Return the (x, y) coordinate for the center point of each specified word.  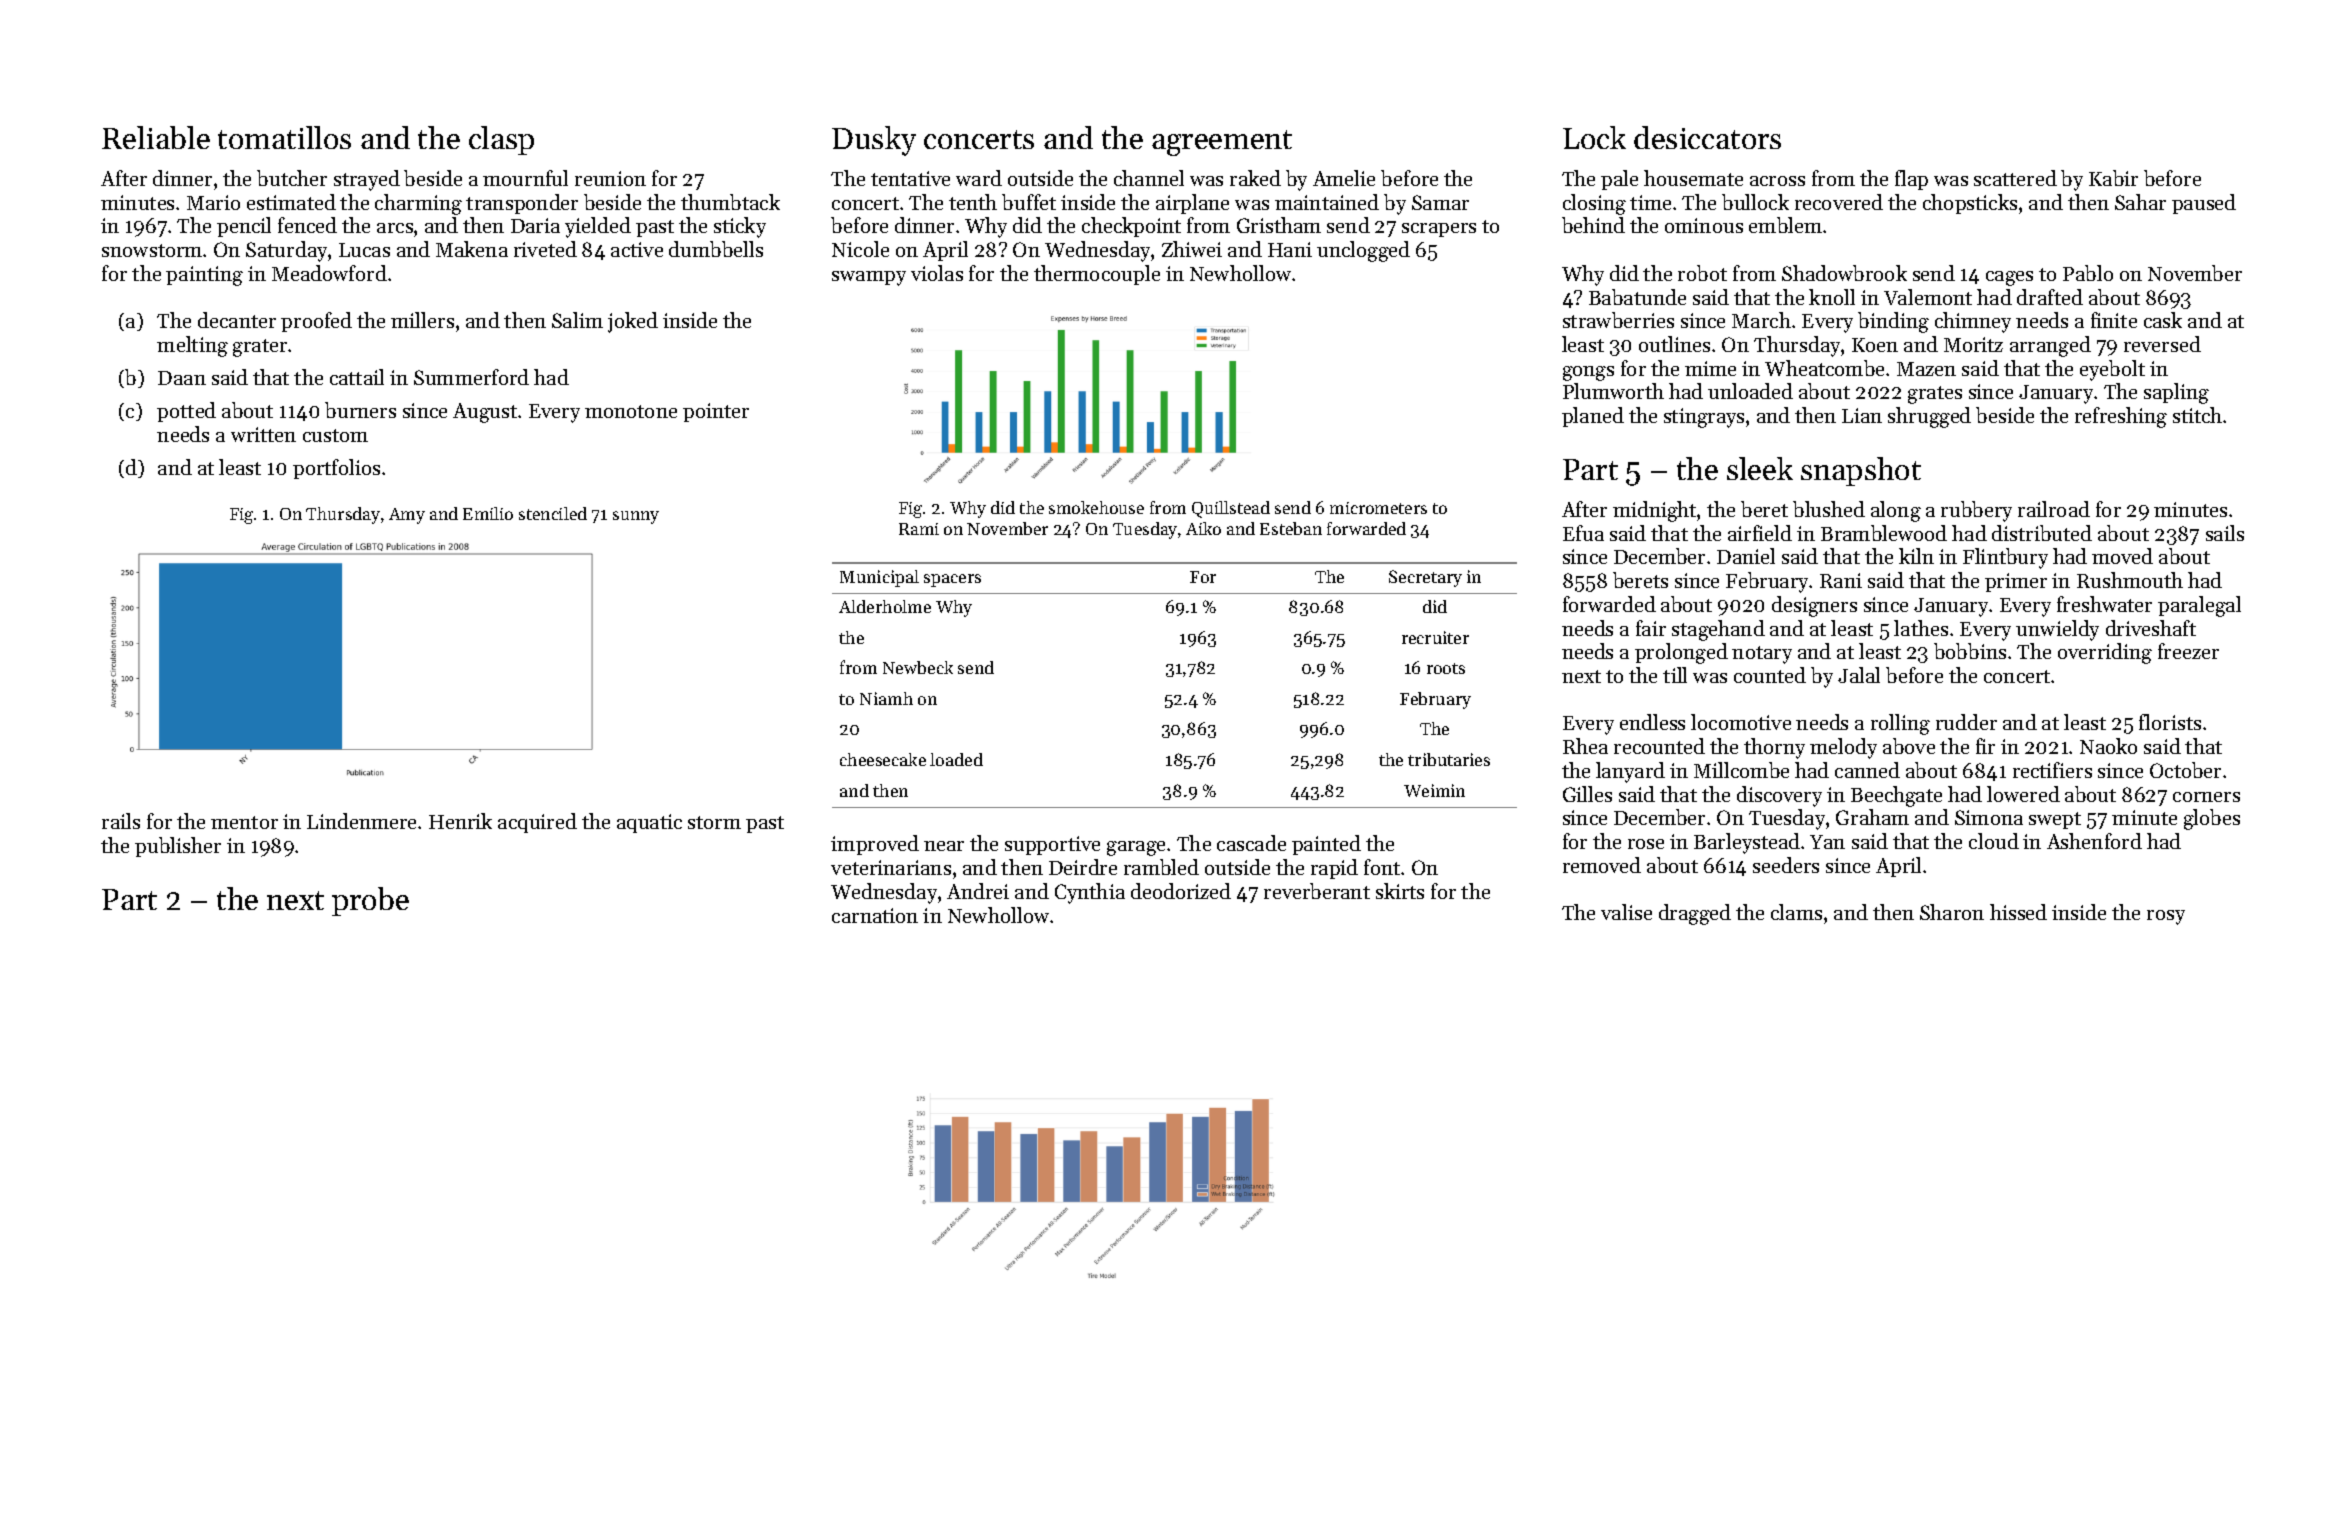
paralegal (2199, 606)
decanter (237, 320)
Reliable (156, 137)
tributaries (1449, 759)
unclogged (1363, 251)
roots (1446, 668)
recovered (1839, 202)
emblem (1785, 225)
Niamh (886, 698)
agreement (1222, 143)
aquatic (649, 823)
